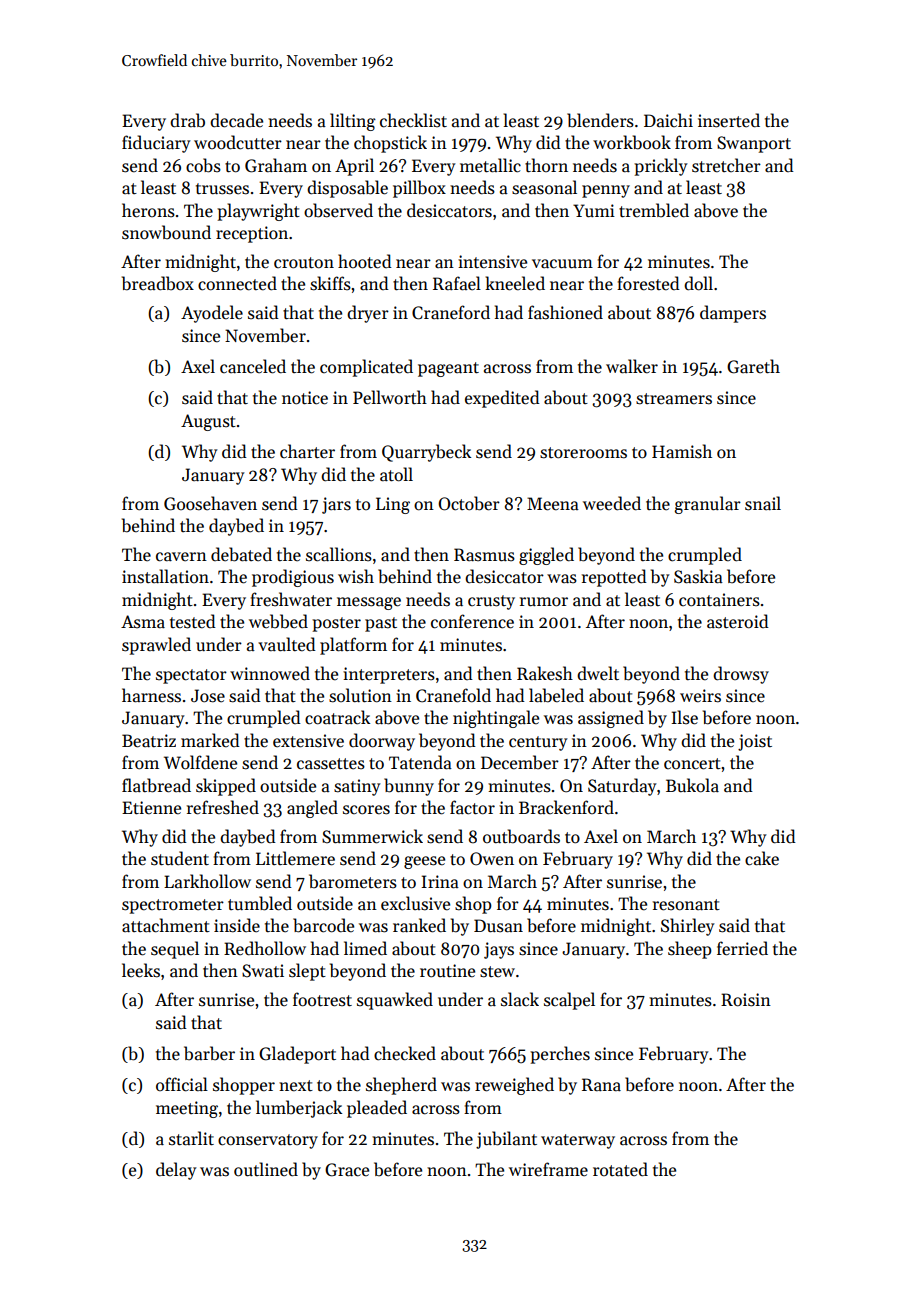 The width and height of the screenshot is (924, 1308). What do you see at coordinates (365, 261) in the screenshot?
I see `hooted` at bounding box center [365, 261].
